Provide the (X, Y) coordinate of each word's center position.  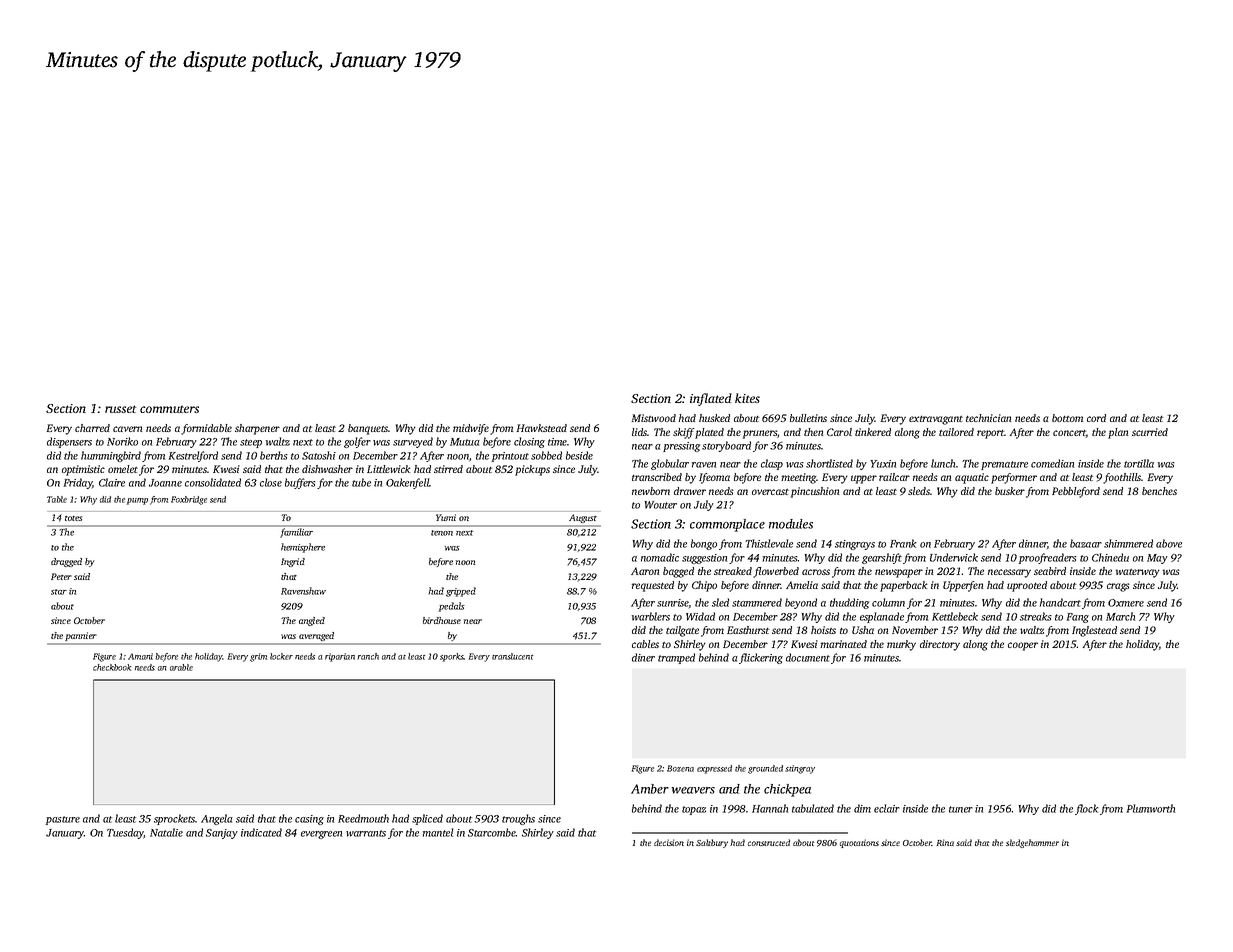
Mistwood (653, 418)
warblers (651, 616)
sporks (452, 657)
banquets (368, 429)
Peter (61, 576)
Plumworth (1151, 808)
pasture (63, 820)
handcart (1060, 602)
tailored (956, 432)
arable (181, 667)
